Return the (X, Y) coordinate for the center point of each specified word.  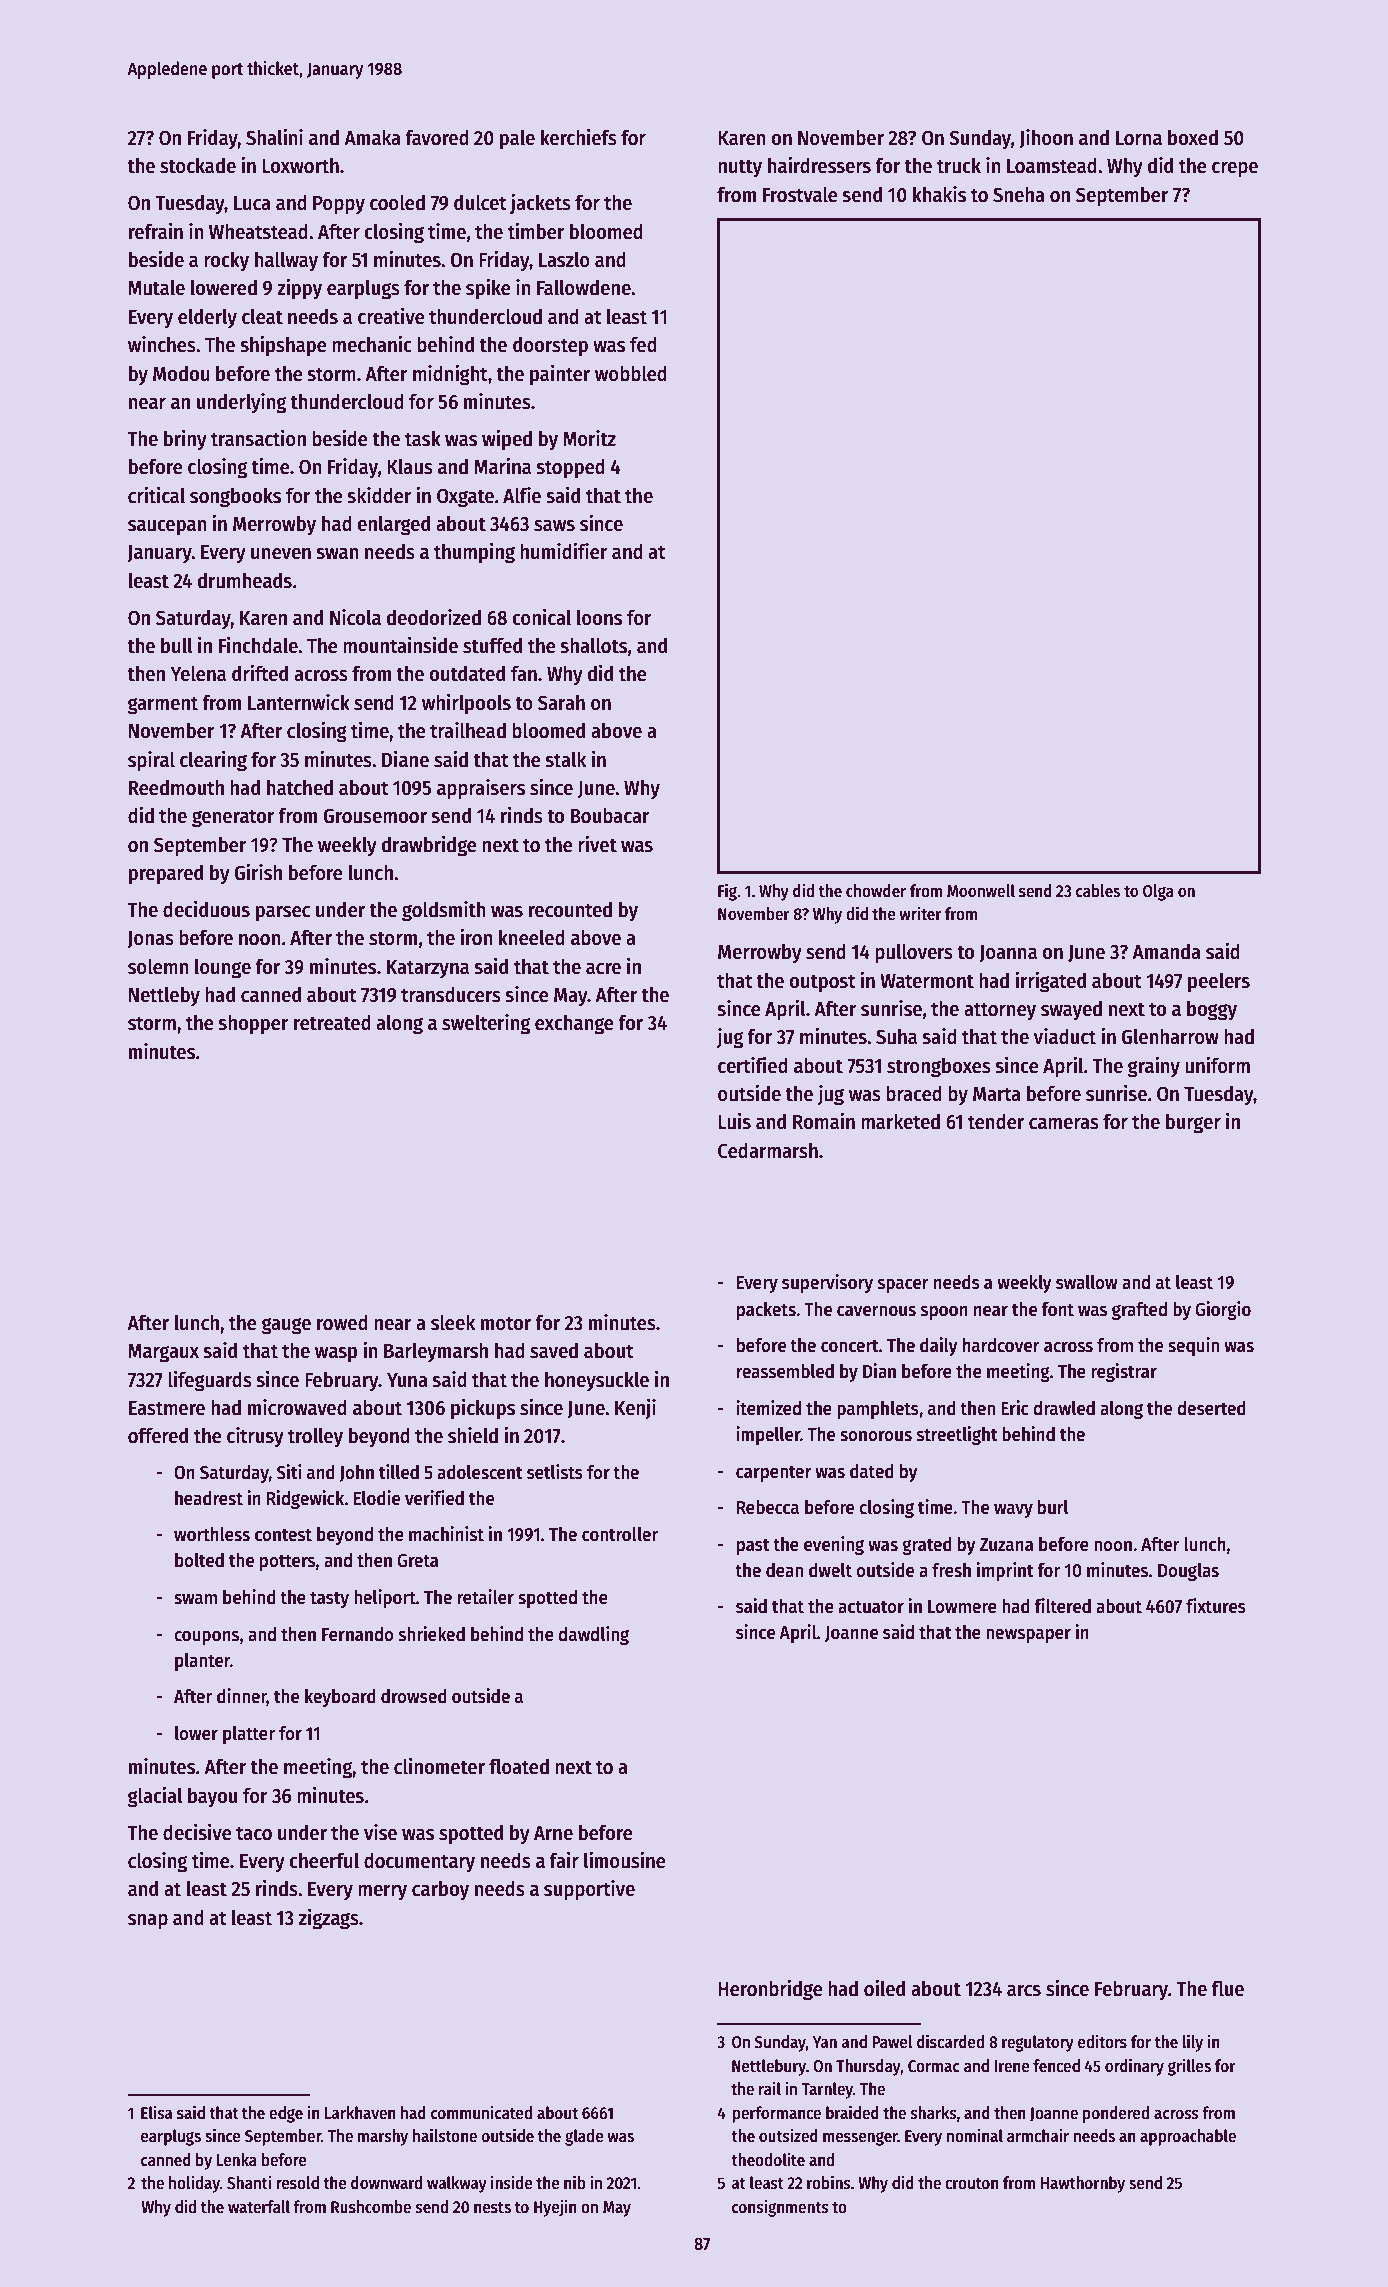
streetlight (957, 1435)
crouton (972, 2184)
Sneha (1019, 194)
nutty (740, 168)
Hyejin (555, 2208)
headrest (209, 1498)
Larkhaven (360, 2113)
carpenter (774, 1473)
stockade (198, 165)
